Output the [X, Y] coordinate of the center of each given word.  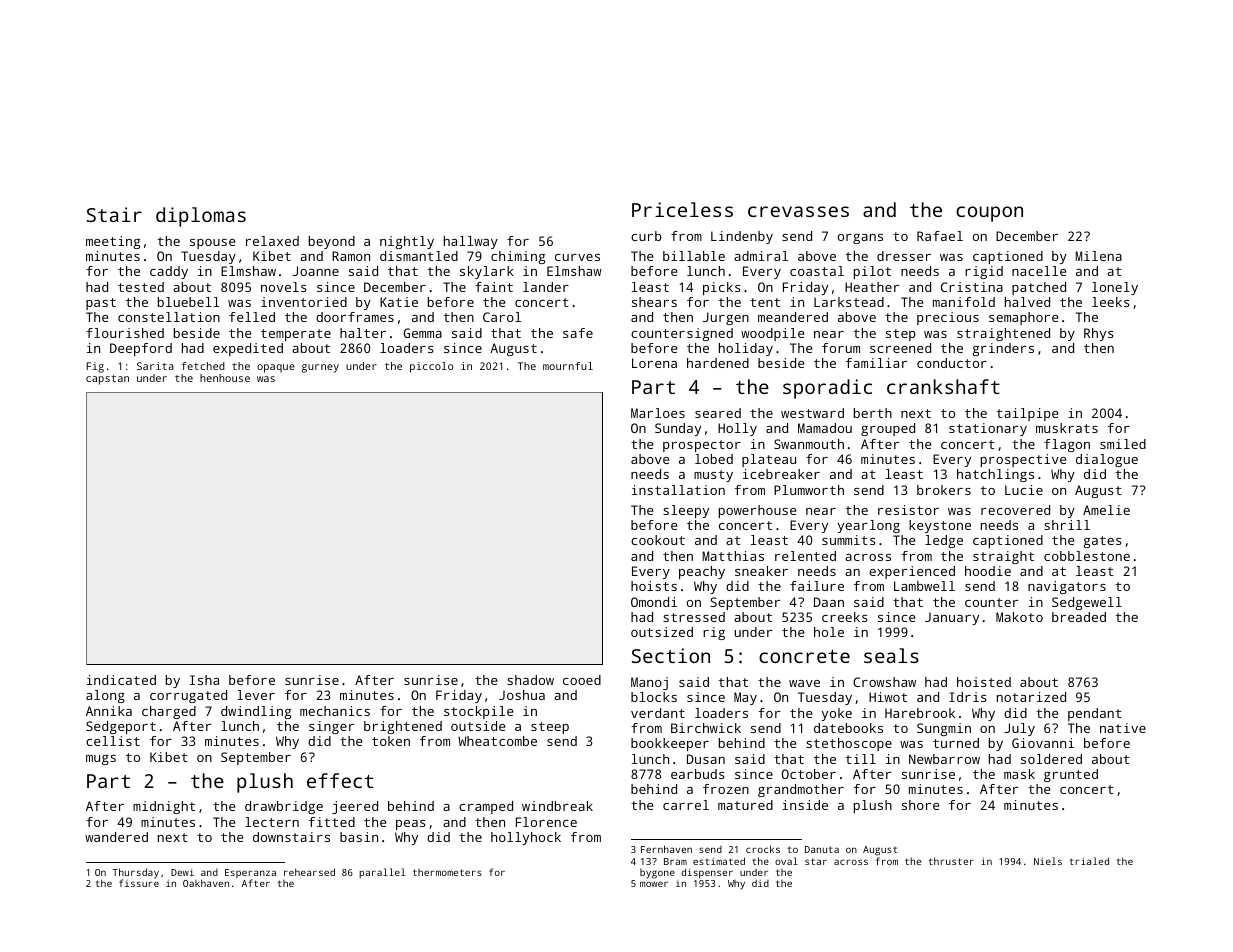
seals [891, 655]
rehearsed [309, 872]
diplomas [201, 217]
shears [654, 302]
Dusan [706, 759]
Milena [1098, 256]
